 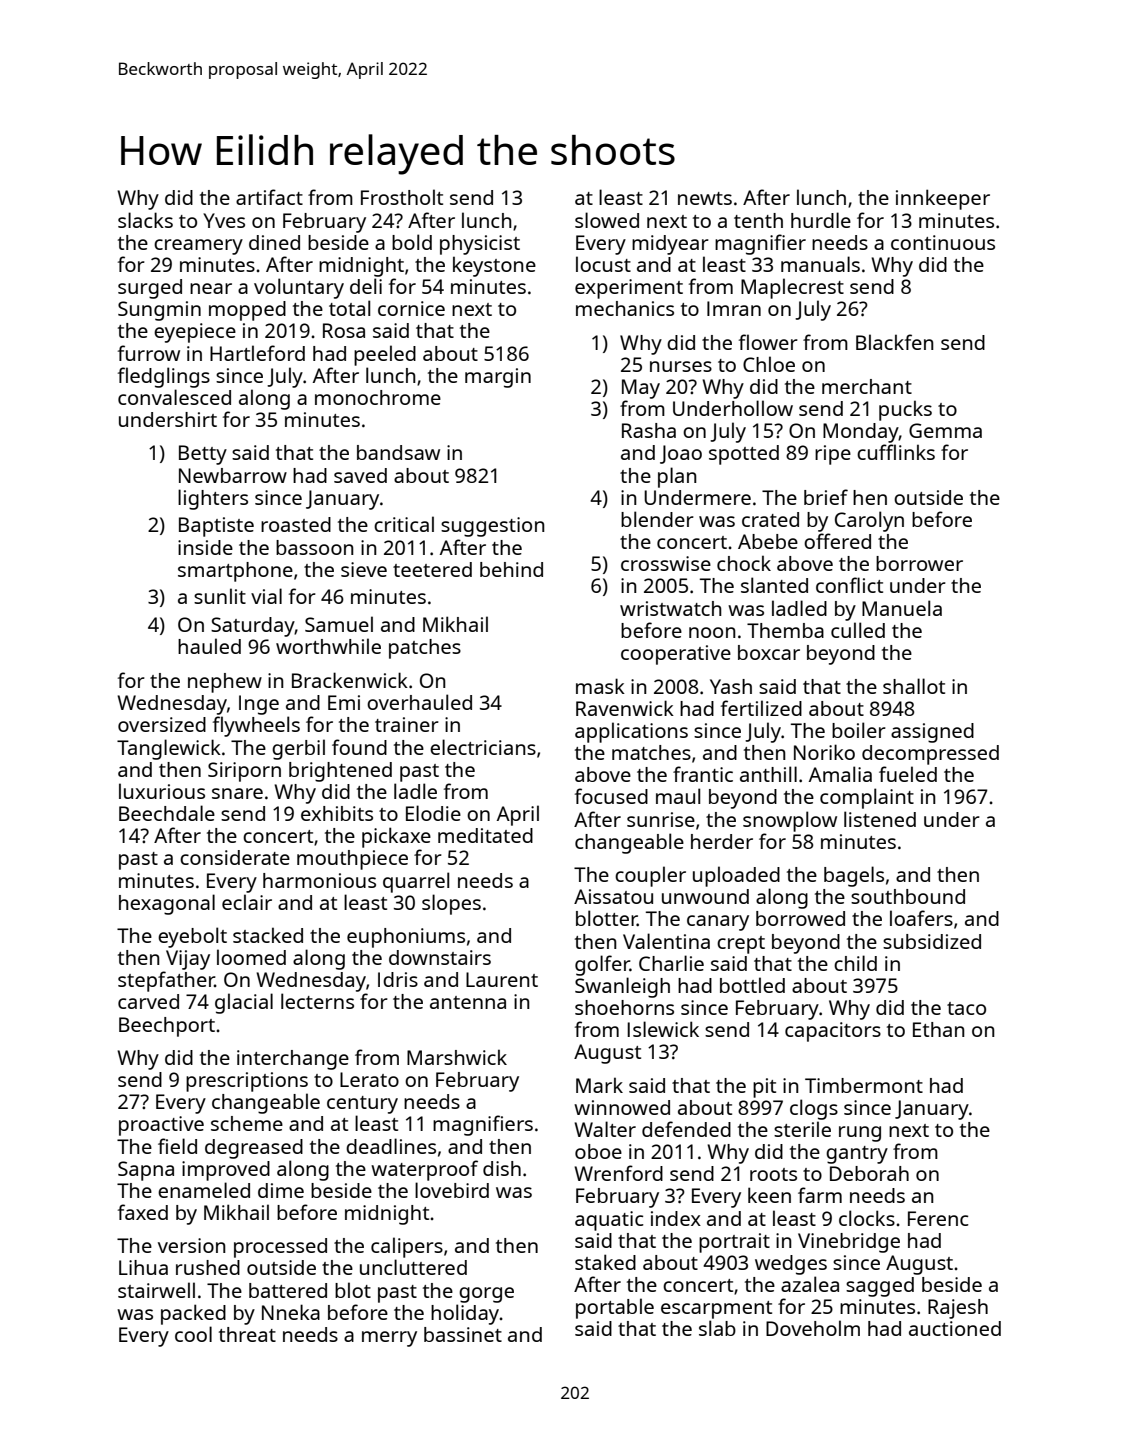 I want to click on rushed, so click(x=208, y=1267).
